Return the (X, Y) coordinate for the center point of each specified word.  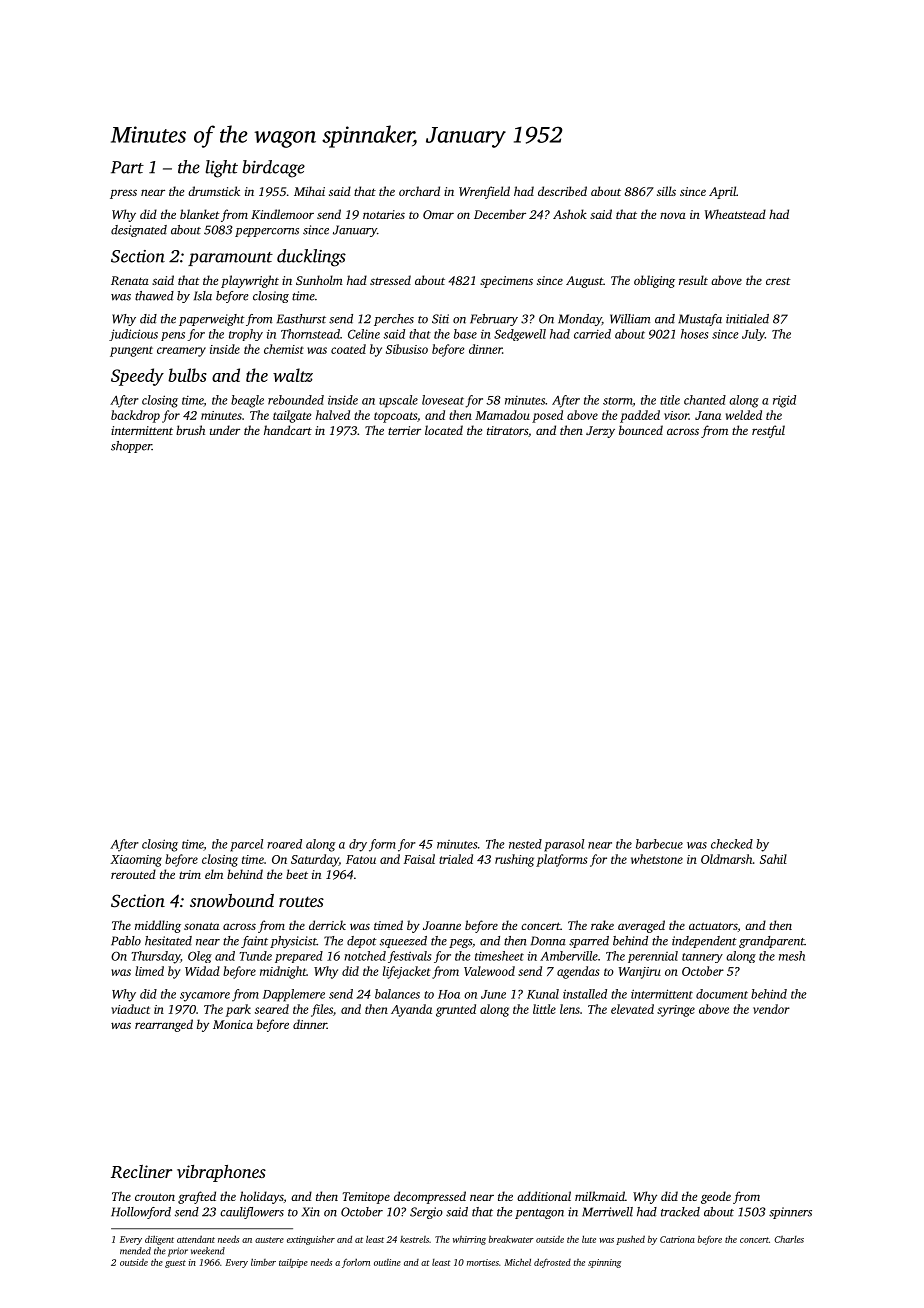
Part (127, 167)
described (562, 191)
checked (732, 844)
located (444, 430)
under (225, 430)
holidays (261, 1197)
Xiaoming (136, 861)
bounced (641, 430)
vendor (771, 1009)
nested (525, 844)
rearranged (164, 1025)
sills (666, 191)
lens (570, 1009)
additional (544, 1196)
